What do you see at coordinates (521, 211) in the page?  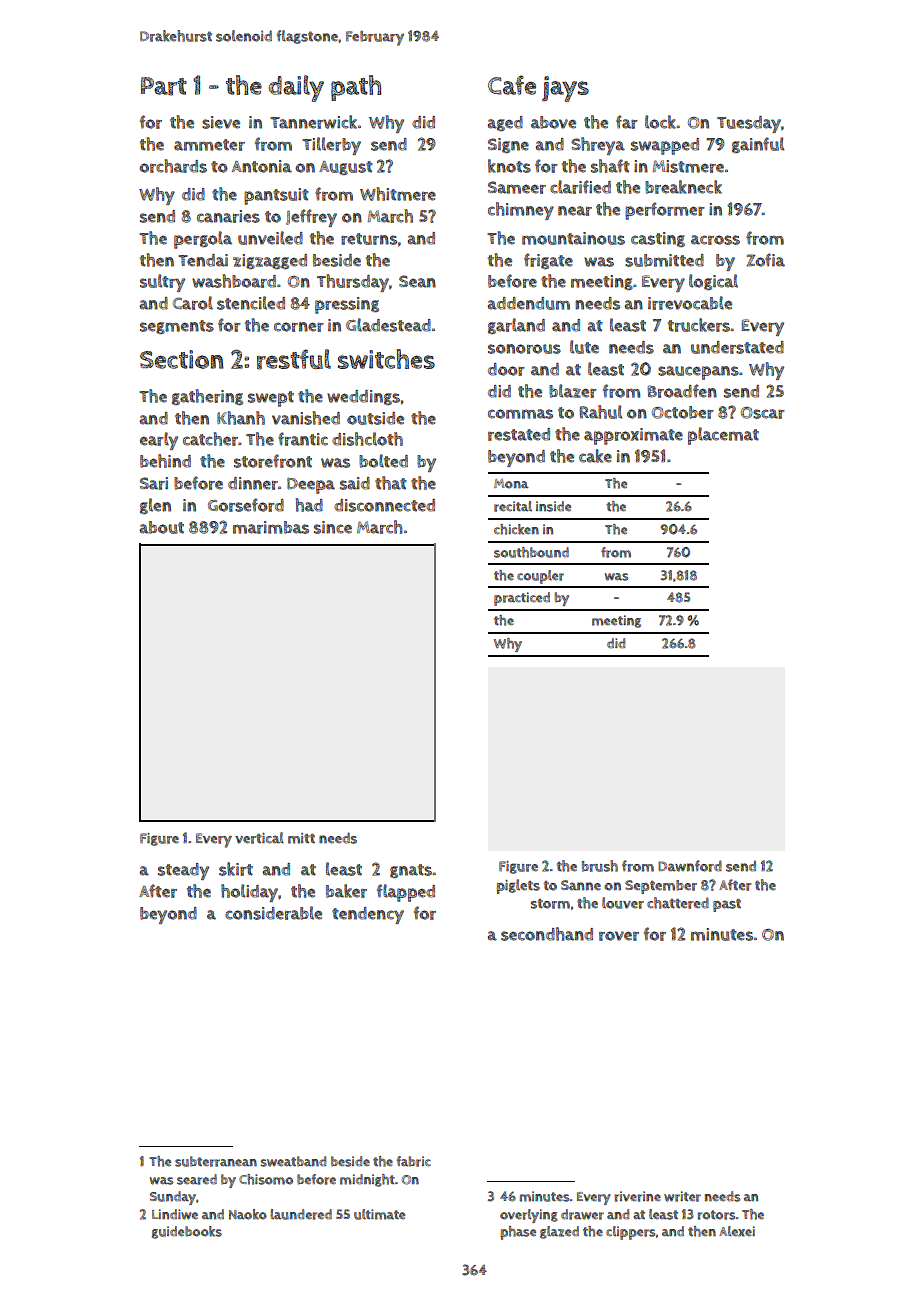 I see `chimney` at bounding box center [521, 211].
